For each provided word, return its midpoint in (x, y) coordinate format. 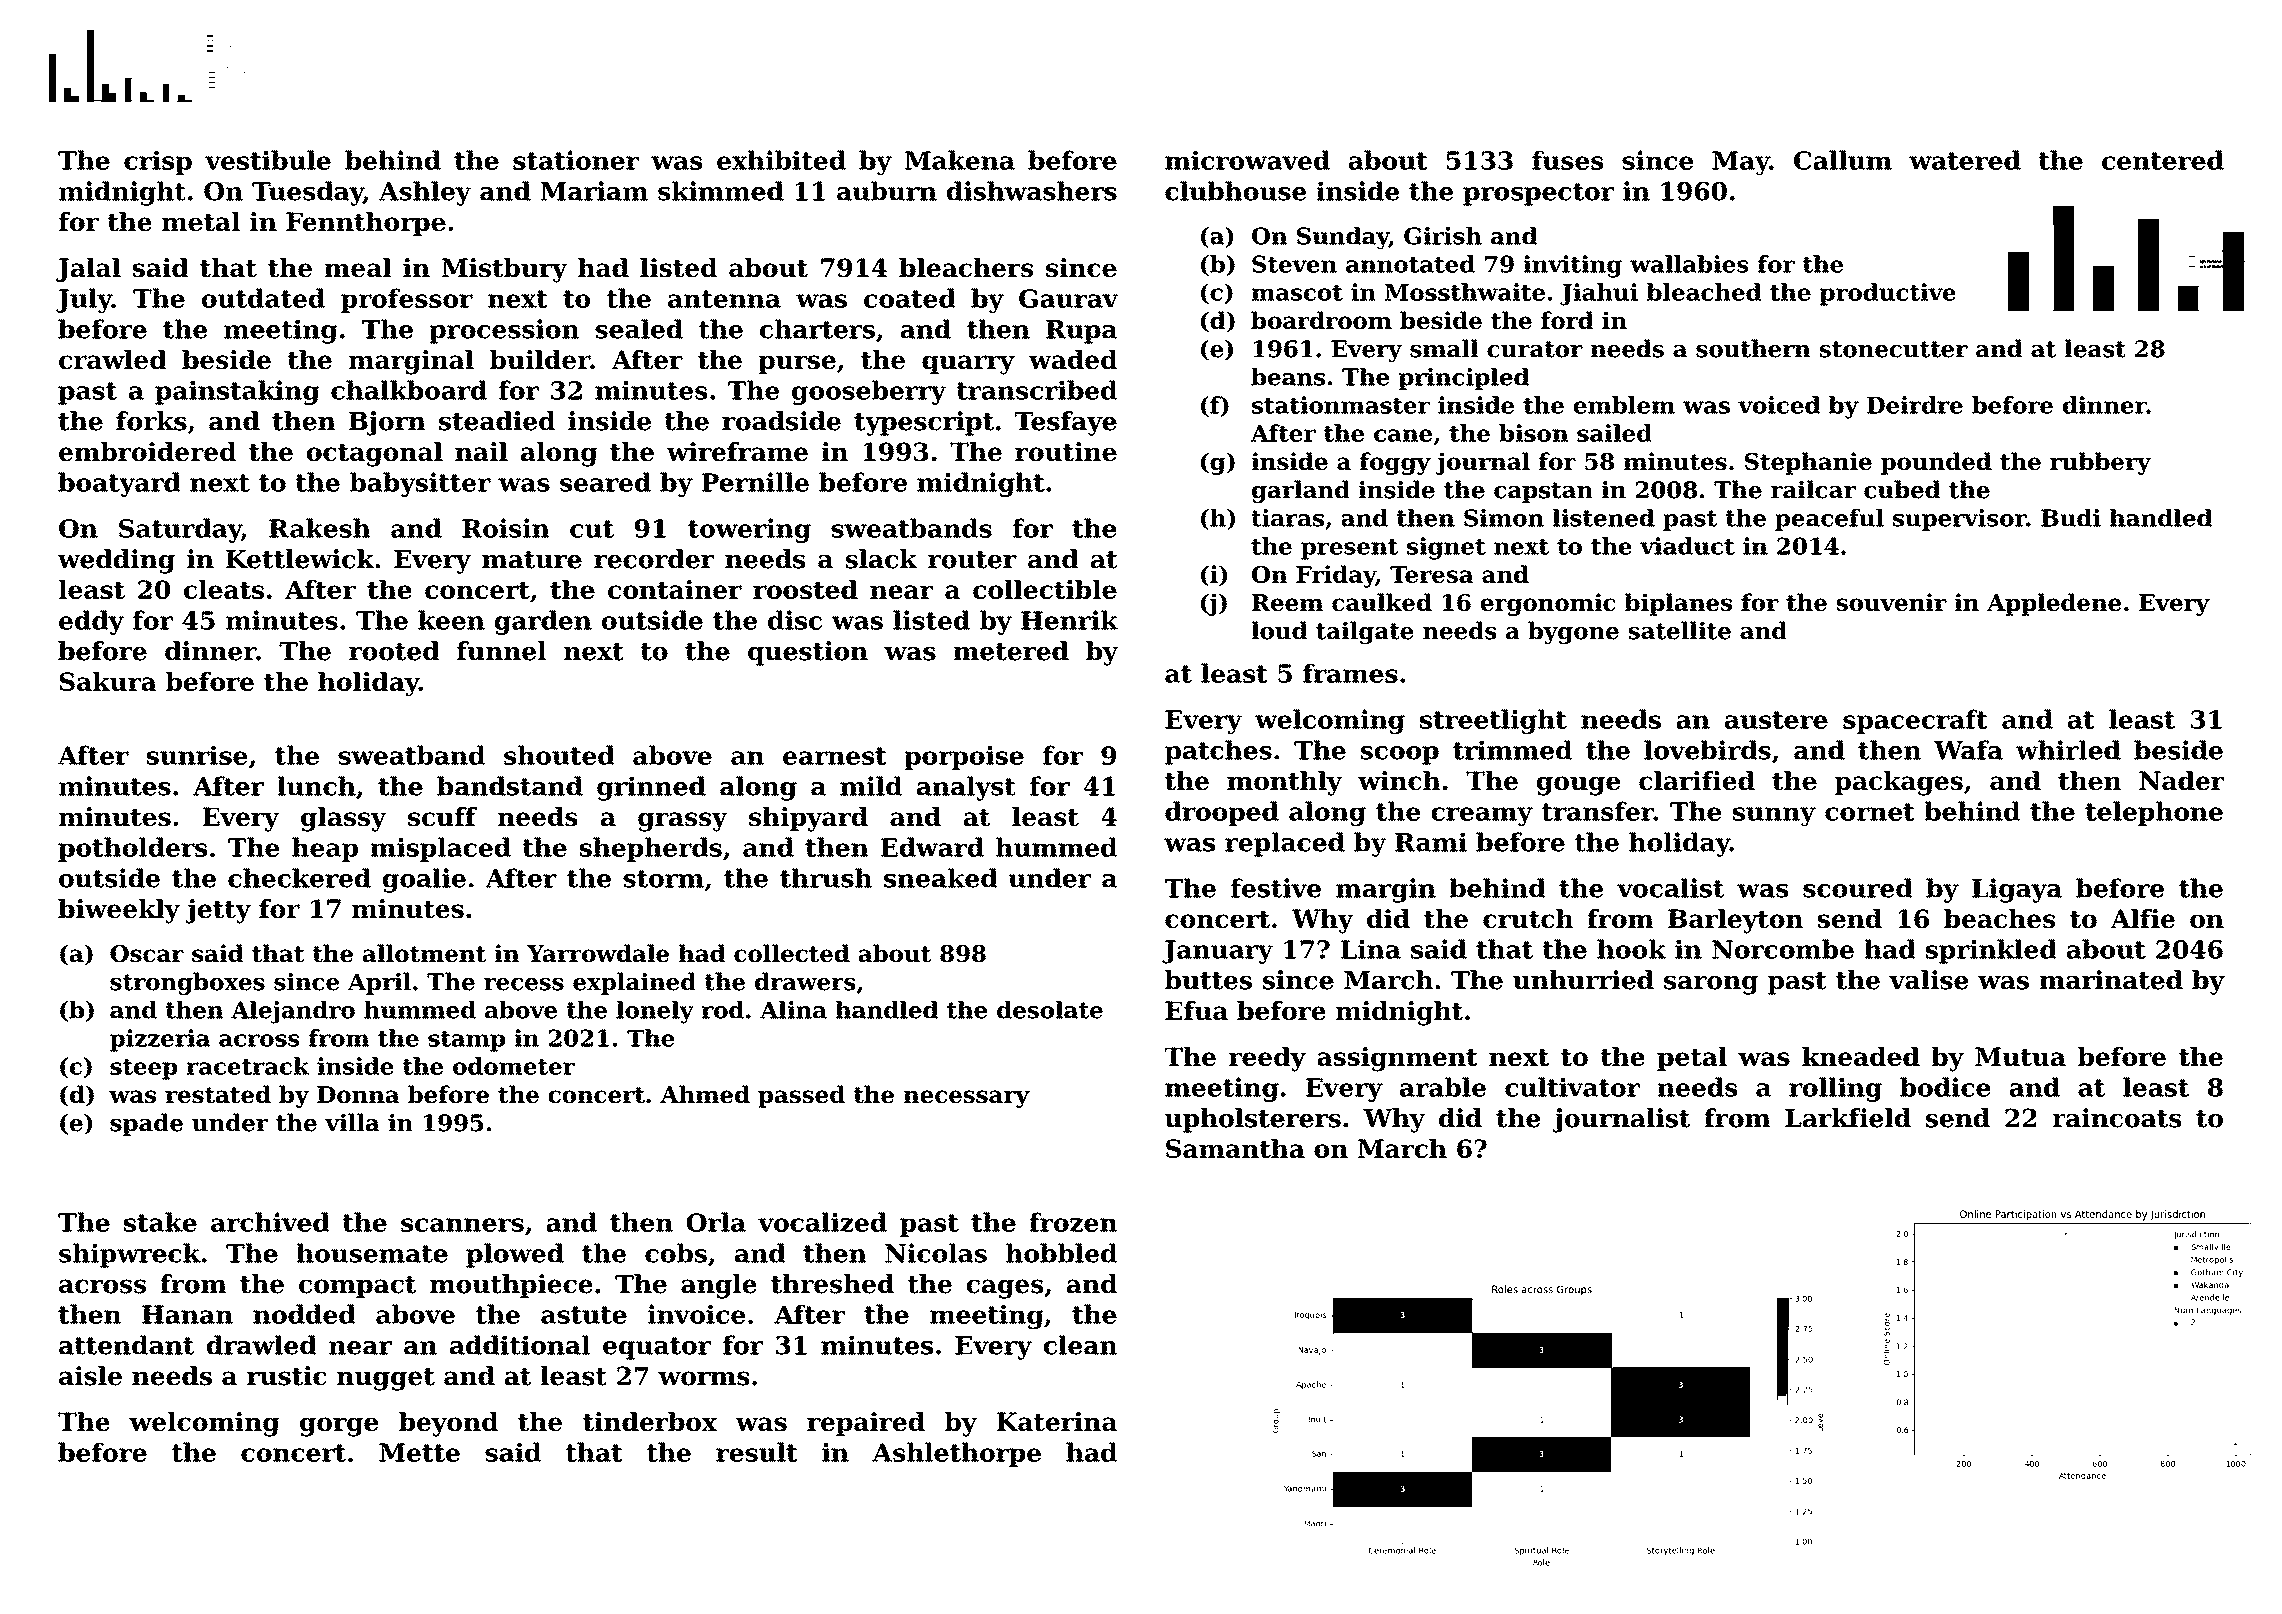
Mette (419, 1452)
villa (352, 1122)
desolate (1050, 1010)
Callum (1843, 160)
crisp (158, 162)
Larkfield (1848, 1118)
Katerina (1057, 1421)
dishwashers (1032, 191)
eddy (91, 622)
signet (1446, 548)
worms (704, 1378)
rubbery (2100, 463)
